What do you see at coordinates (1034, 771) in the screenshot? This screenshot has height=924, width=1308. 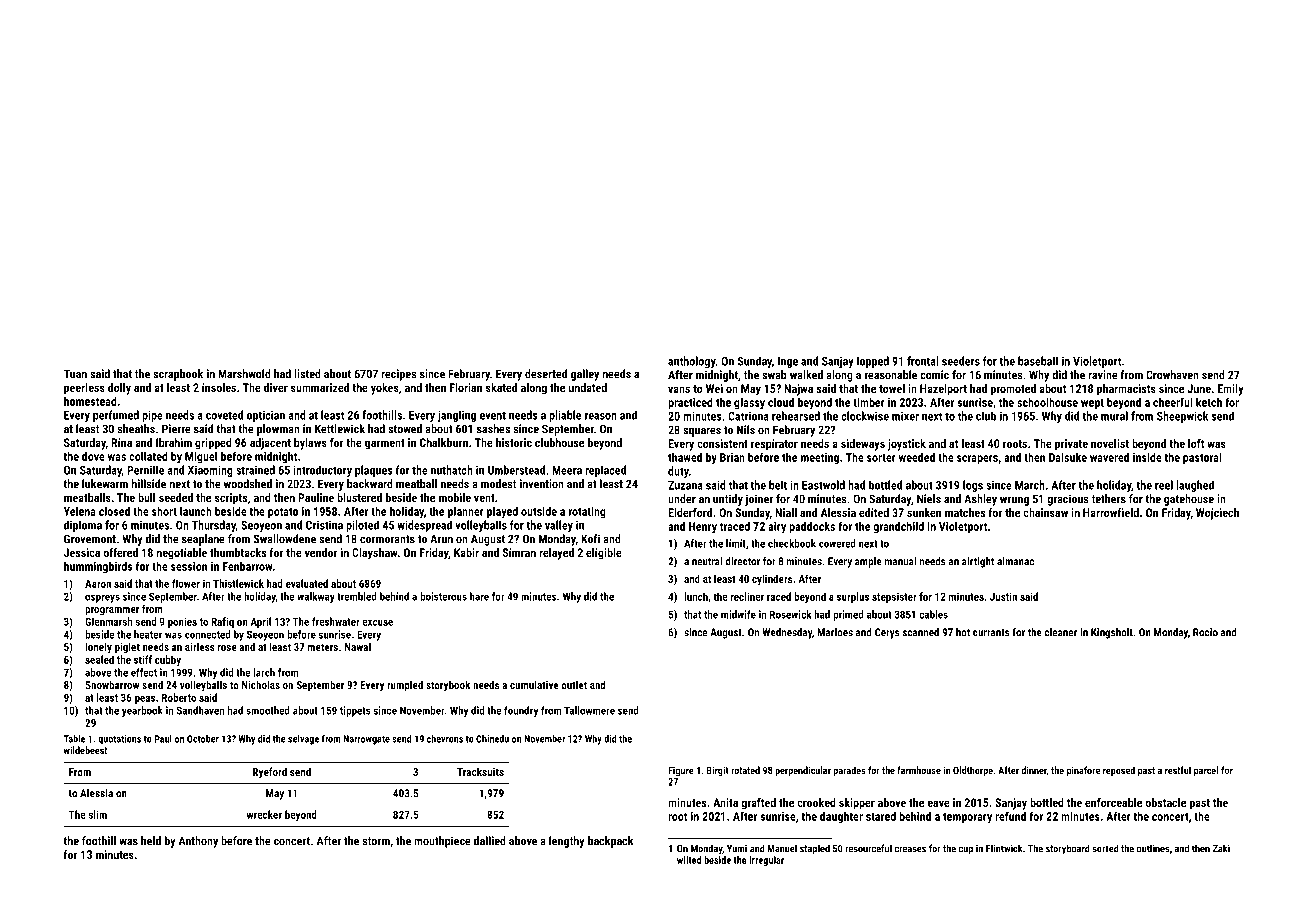 I see `dinner` at bounding box center [1034, 771].
